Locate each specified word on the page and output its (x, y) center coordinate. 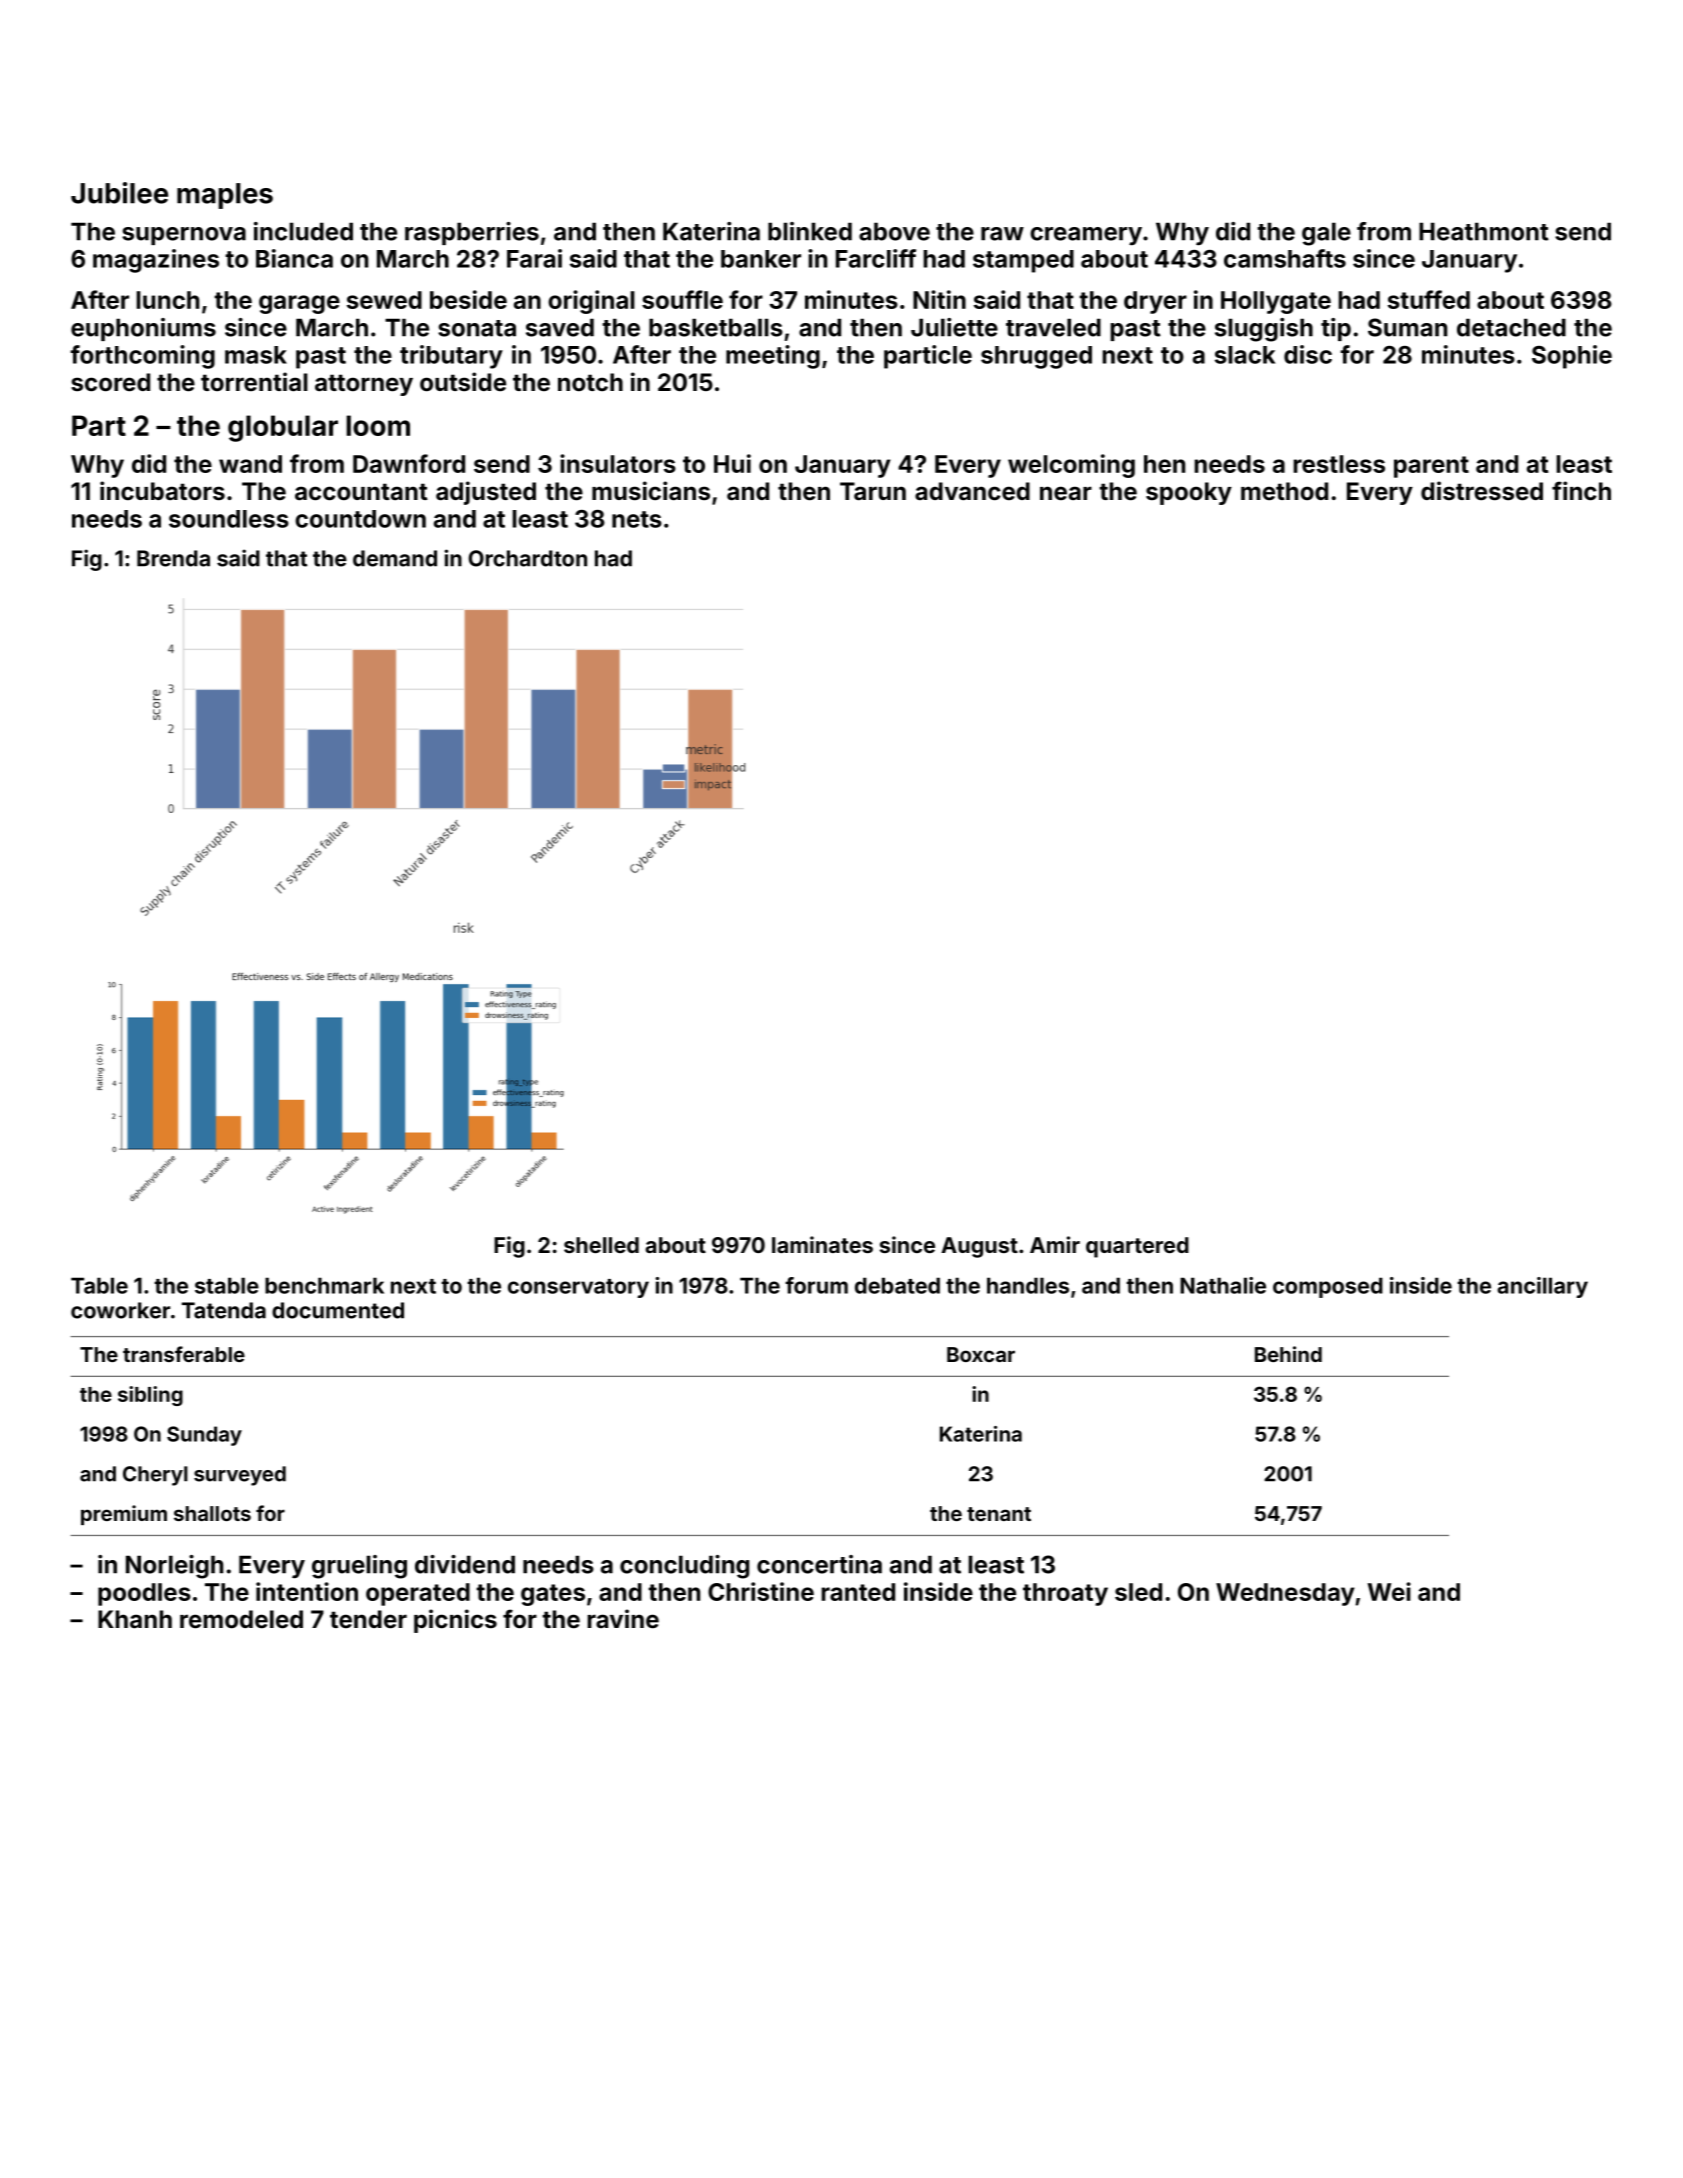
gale (1326, 234)
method (1284, 491)
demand (395, 558)
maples (225, 196)
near (1066, 493)
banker (761, 259)
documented (338, 1310)
